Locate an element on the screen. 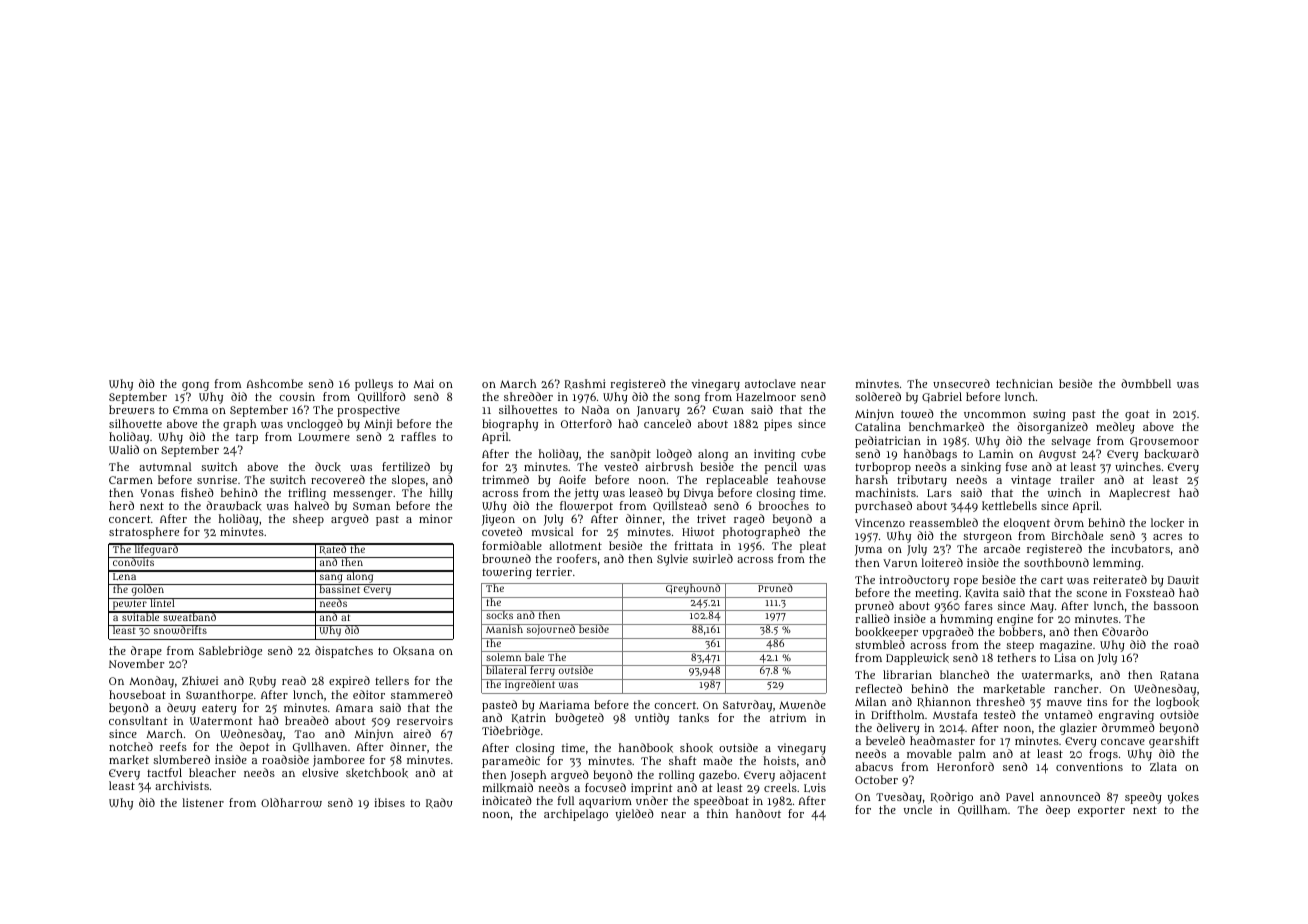 The image size is (1308, 924). lodged is located at coordinates (674, 455).
